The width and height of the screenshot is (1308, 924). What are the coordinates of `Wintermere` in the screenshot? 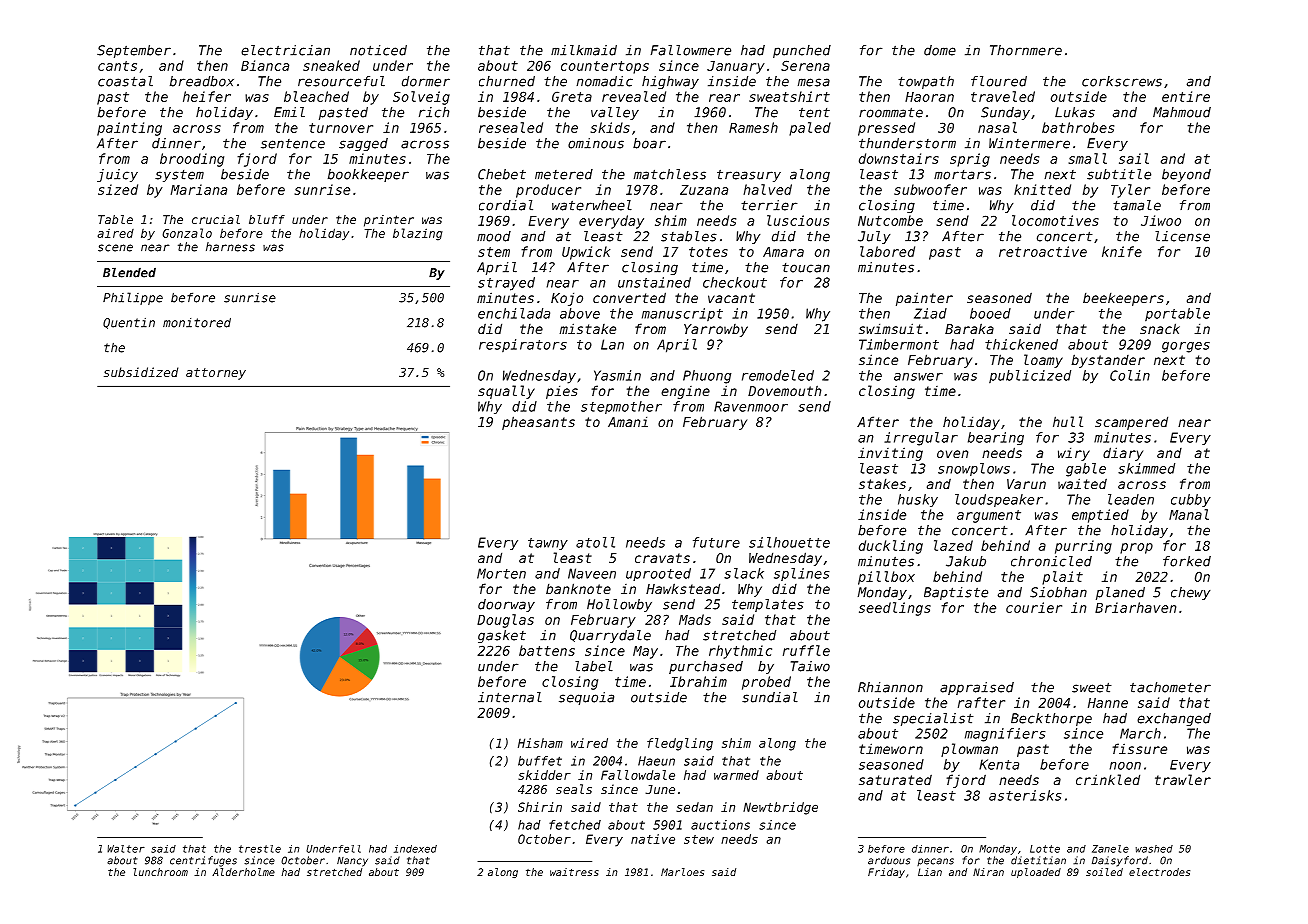 It's located at (1029, 143).
